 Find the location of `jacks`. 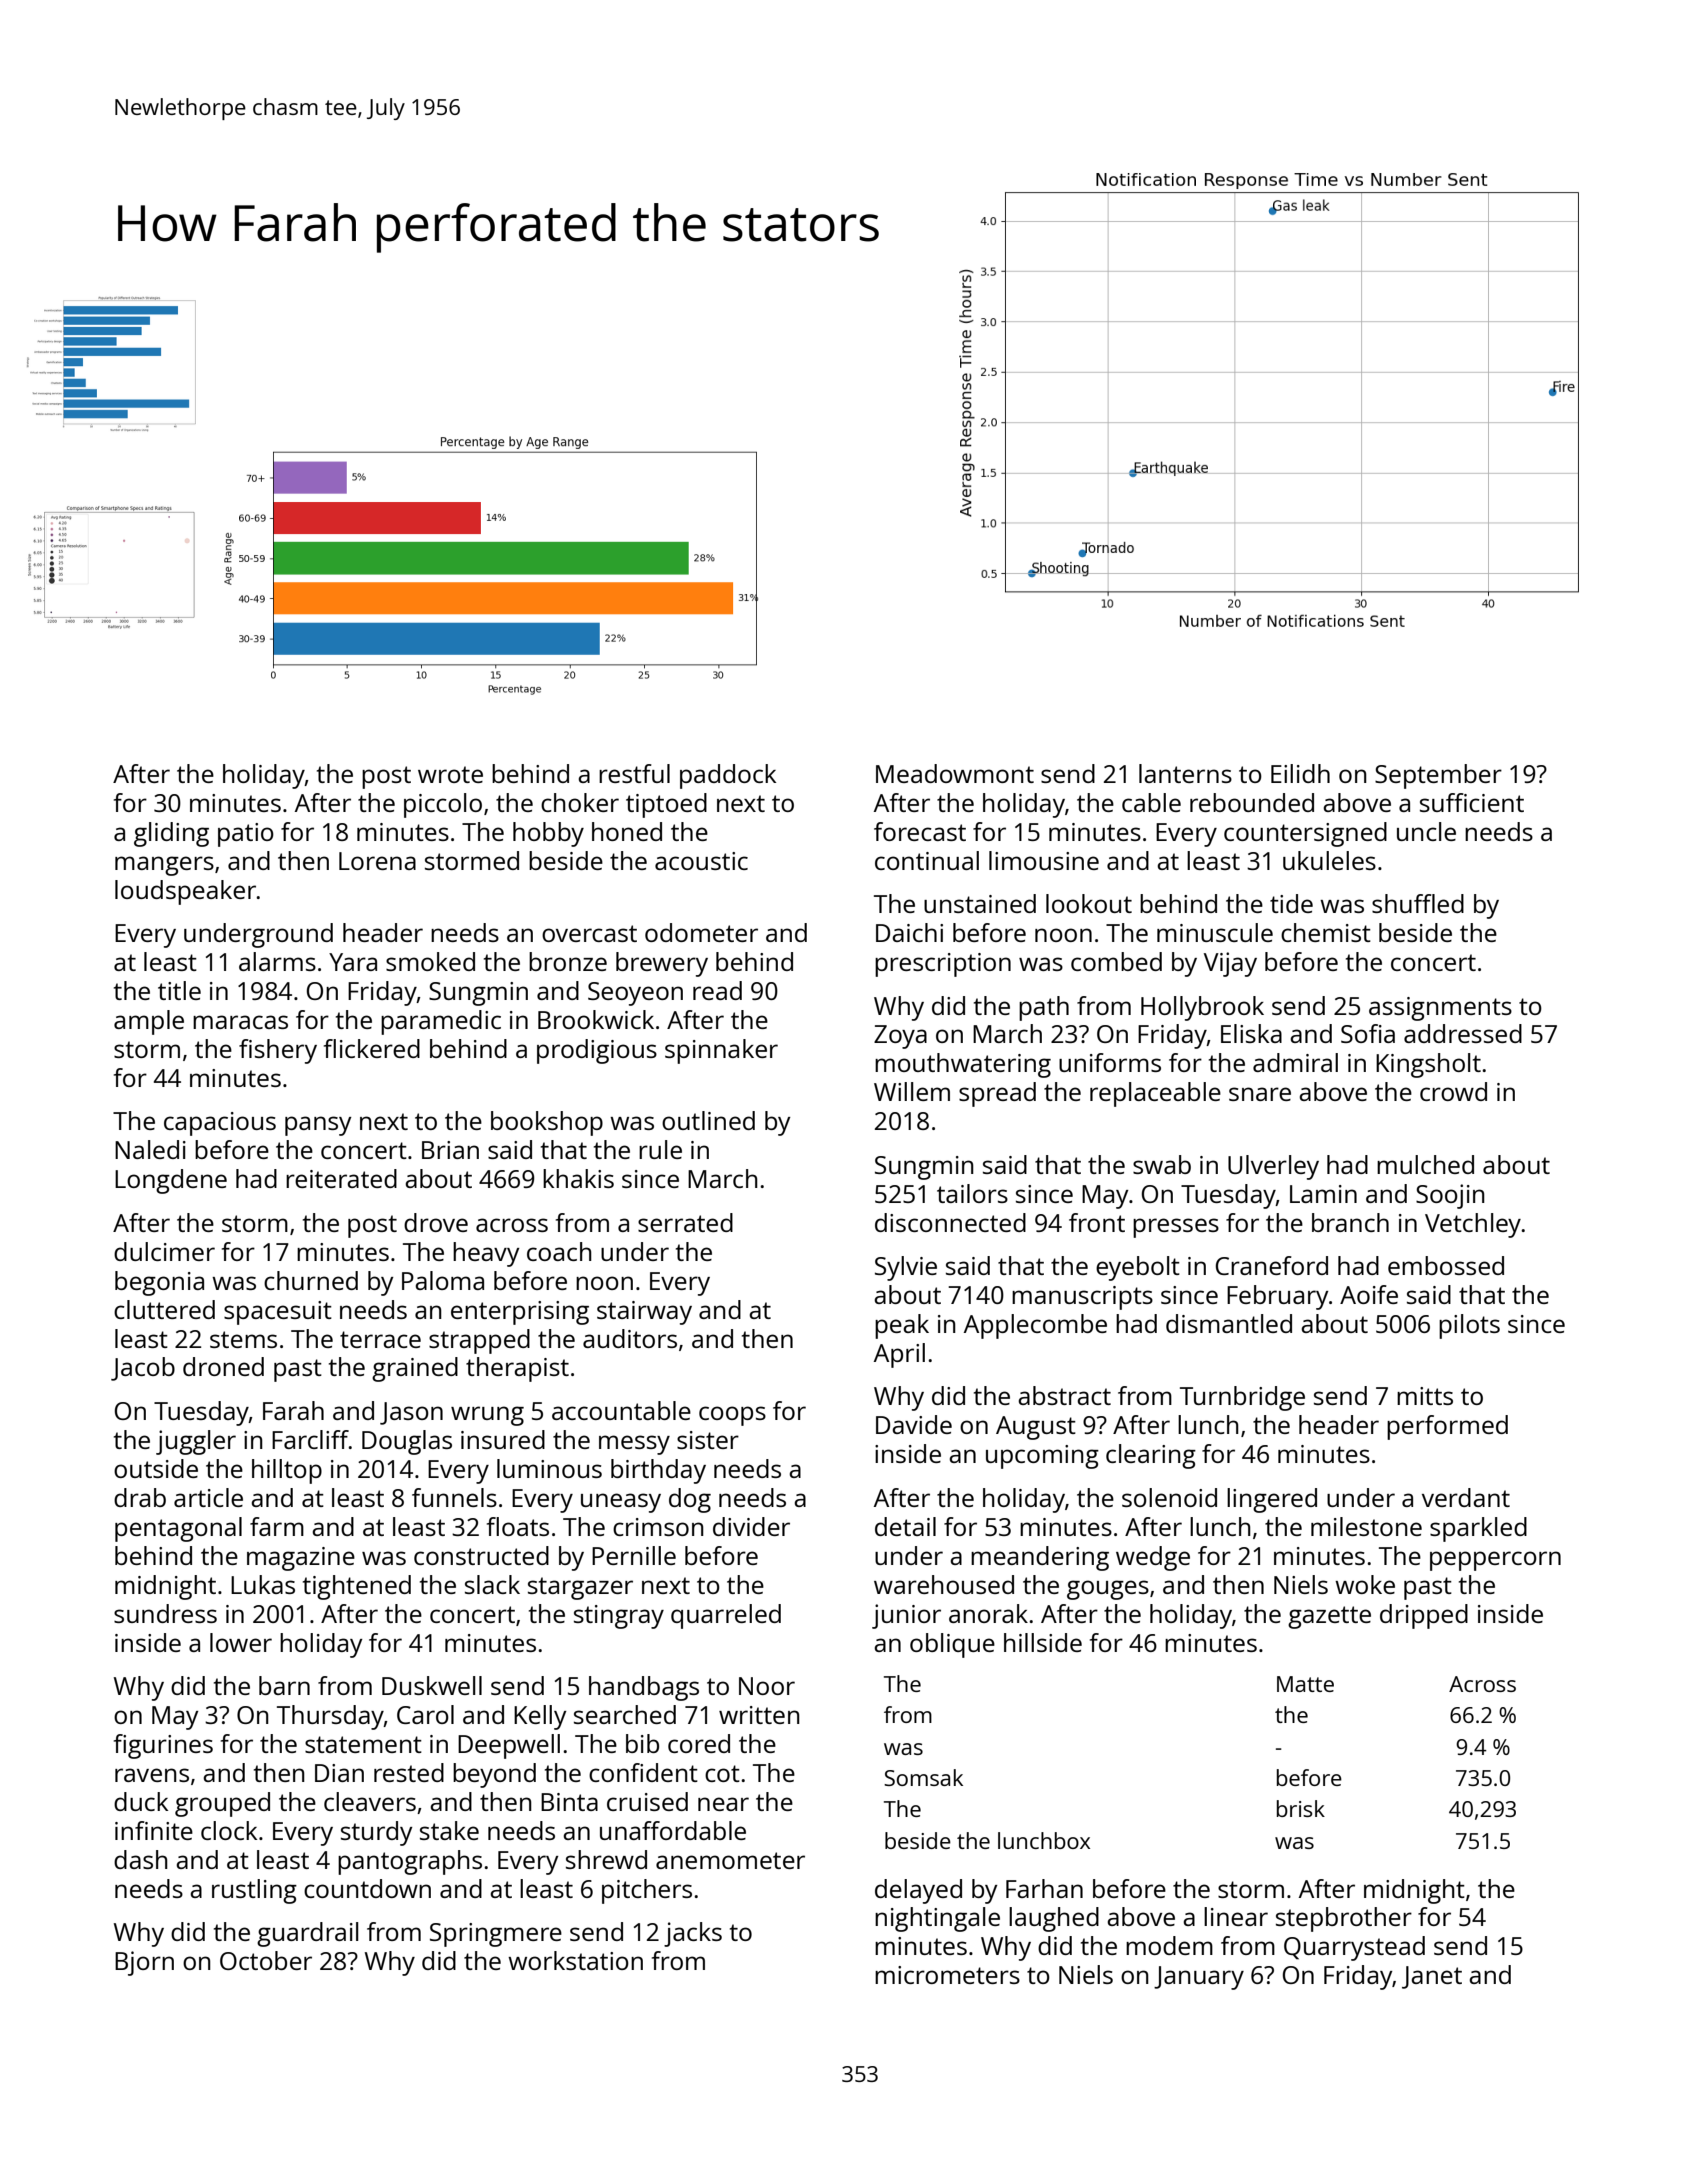

jacks is located at coordinates (693, 1934).
